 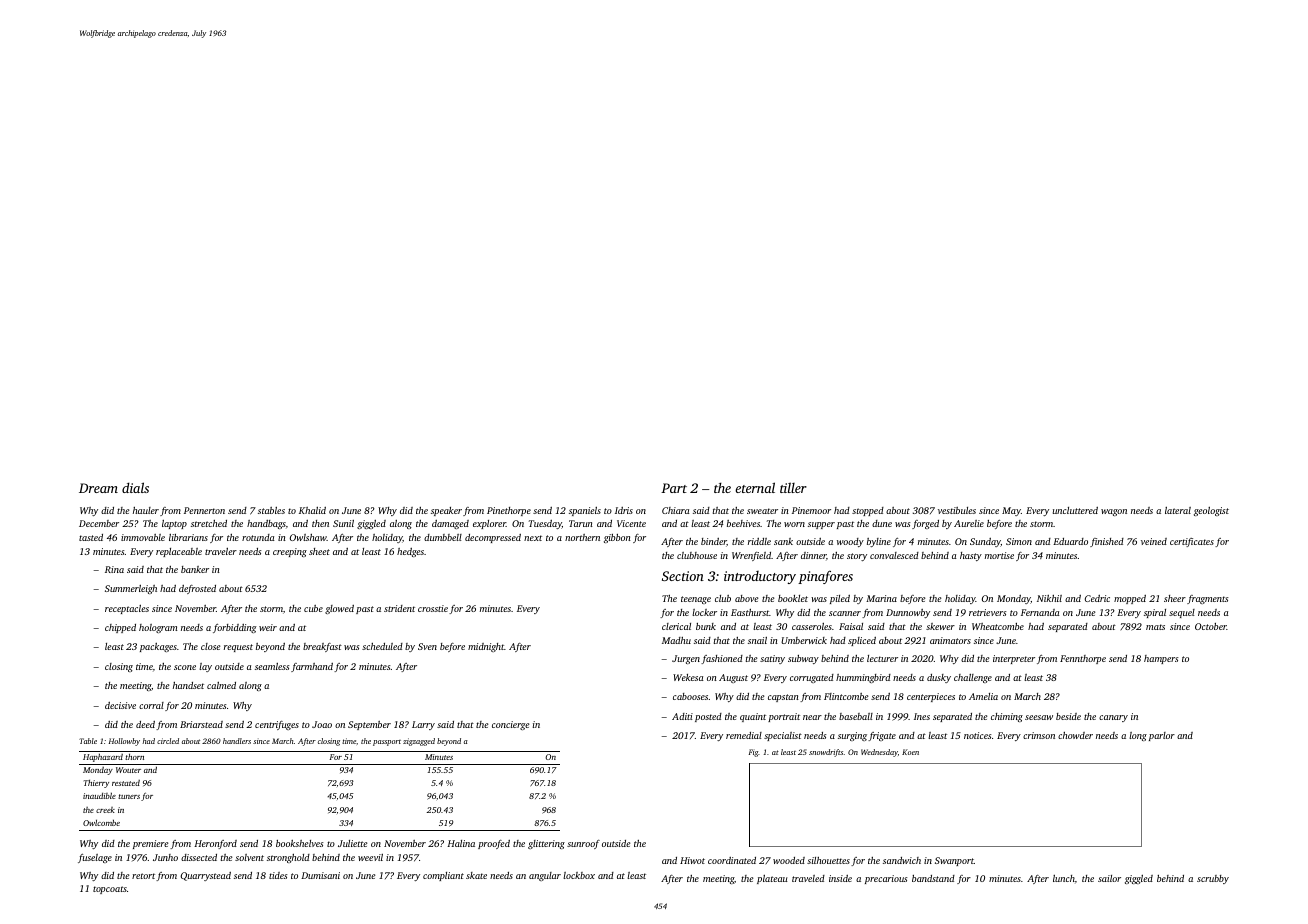 What do you see at coordinates (733, 678) in the screenshot?
I see `August` at bounding box center [733, 678].
